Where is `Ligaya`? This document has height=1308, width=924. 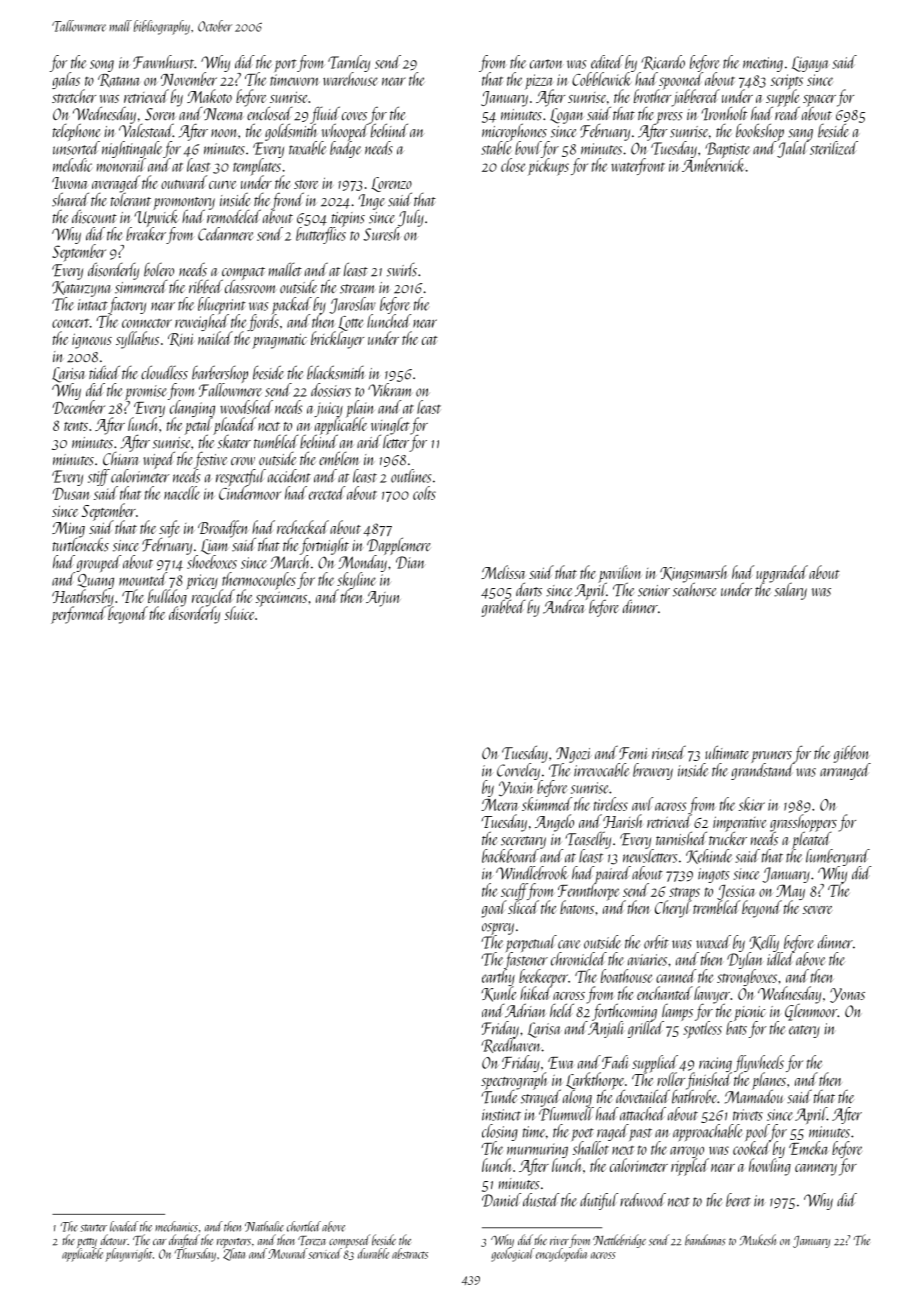 Ligaya is located at coordinates (810, 64).
